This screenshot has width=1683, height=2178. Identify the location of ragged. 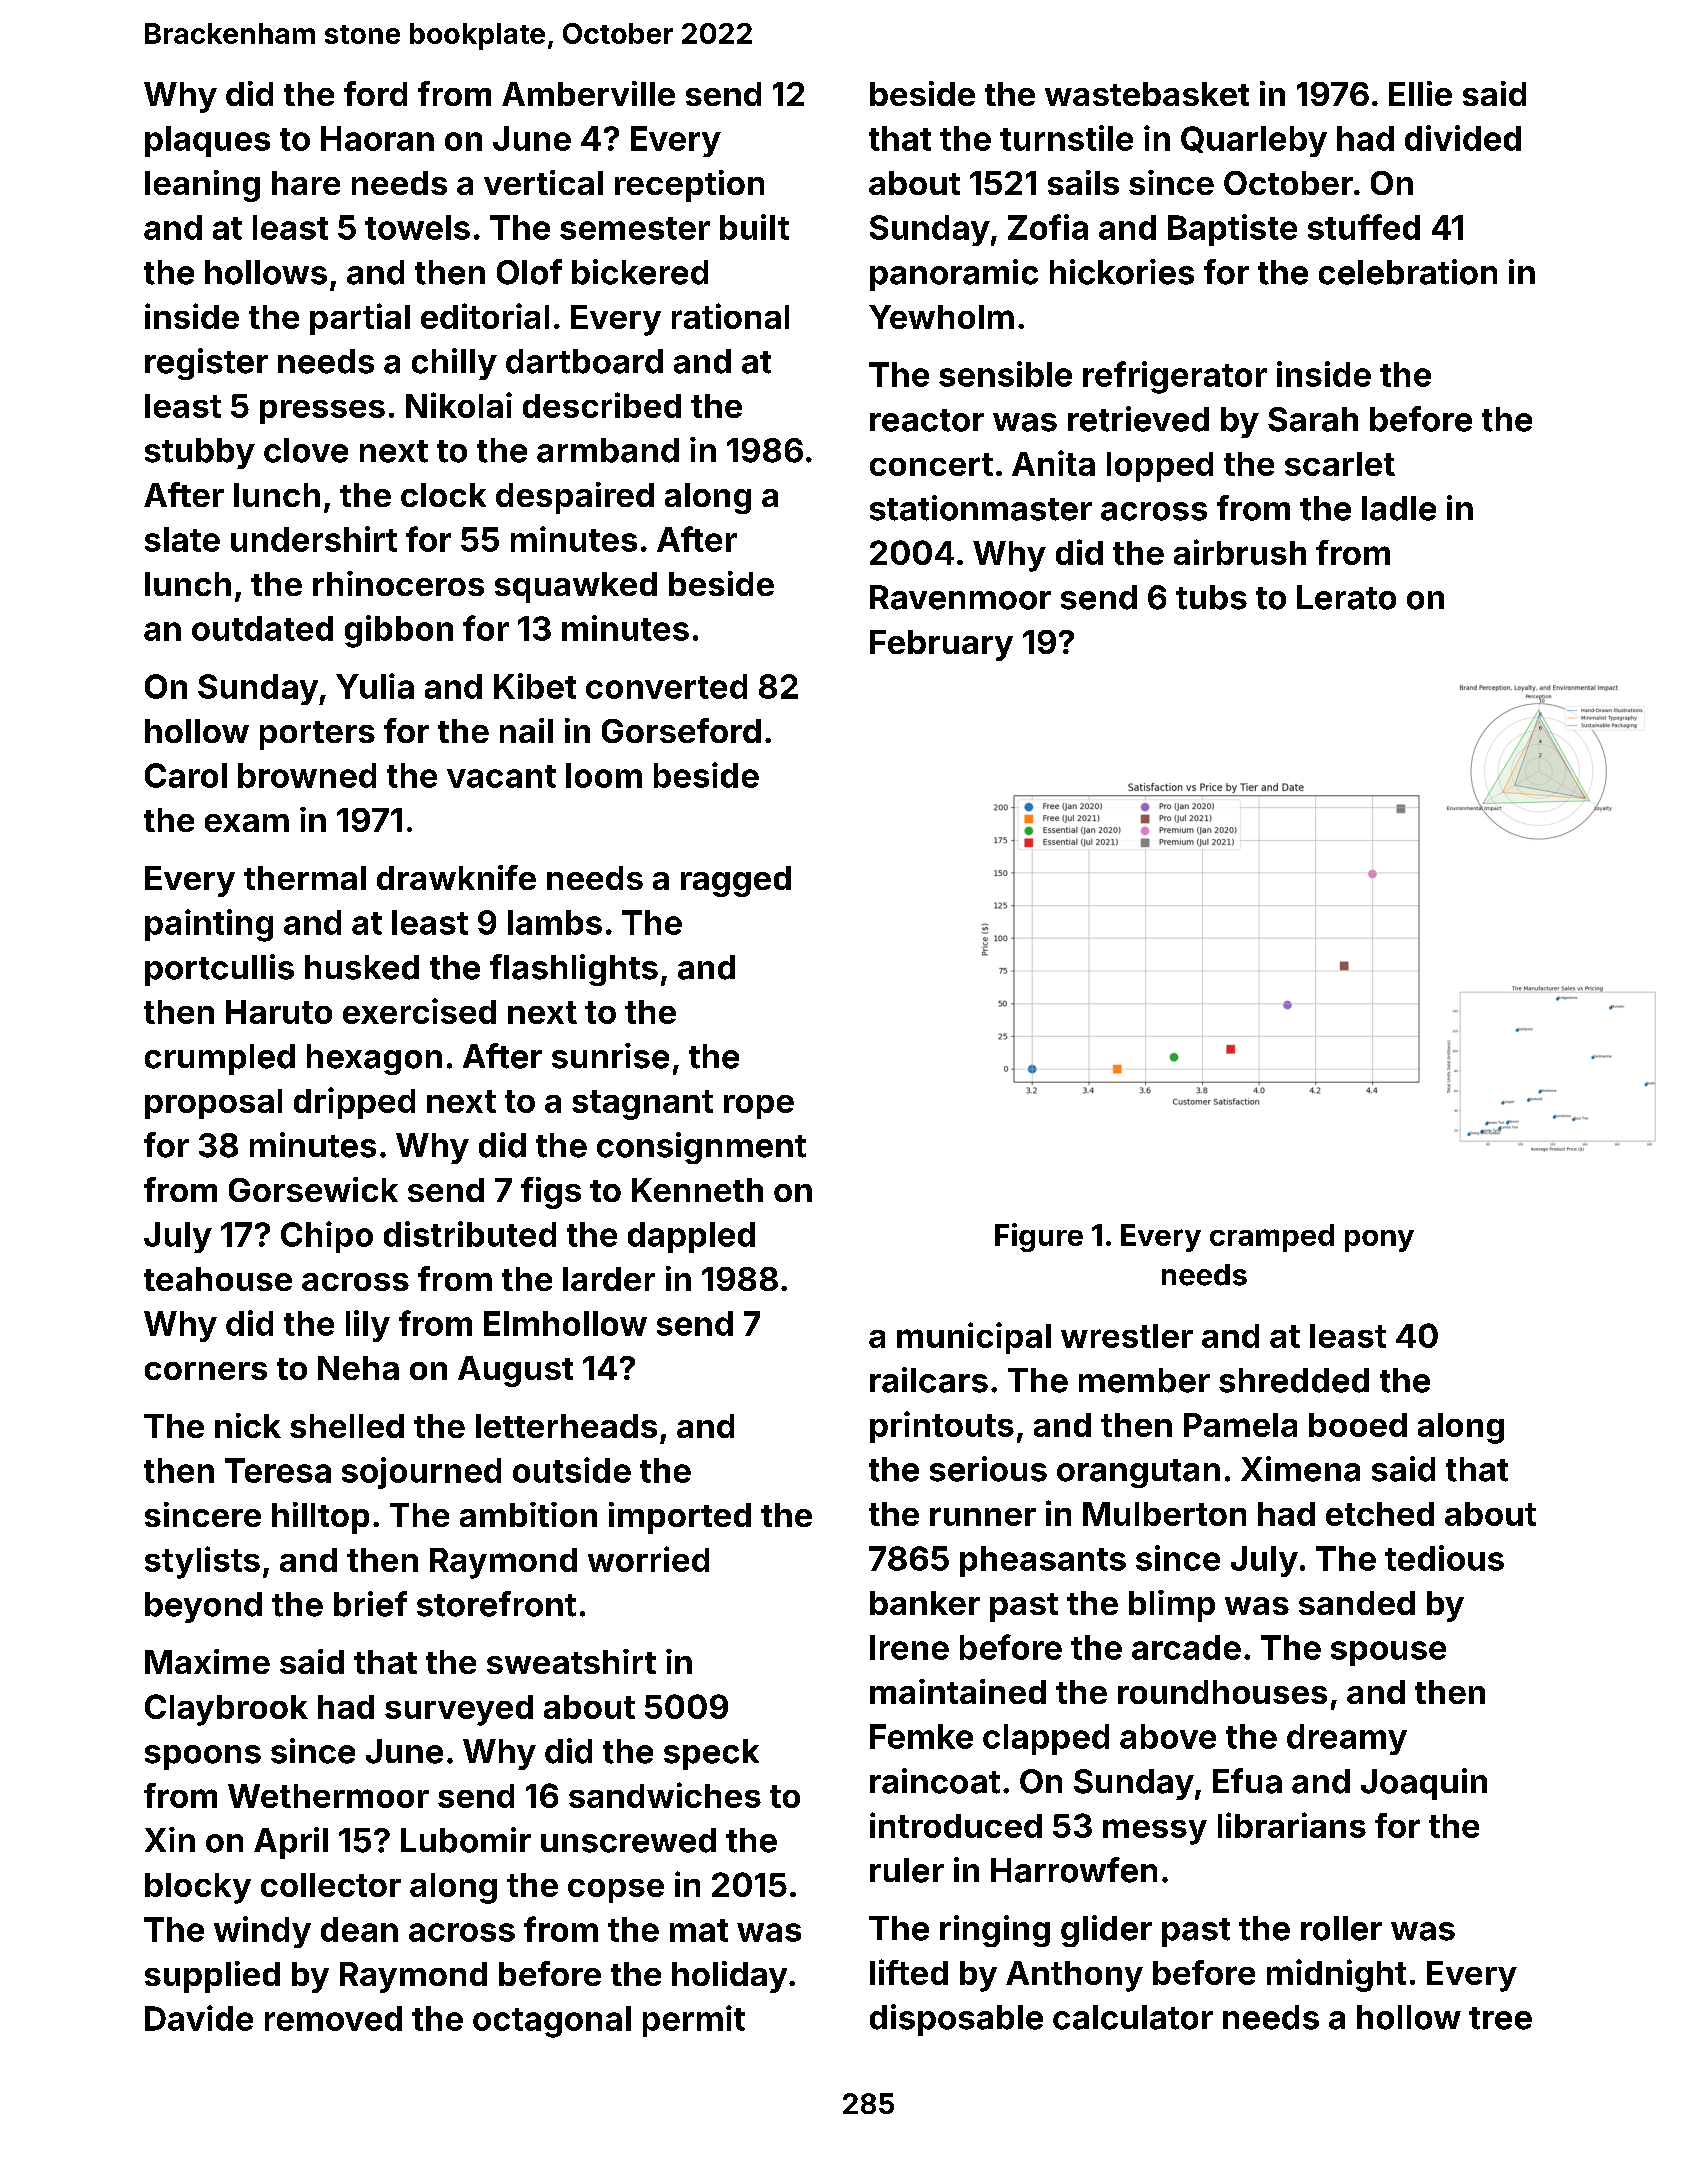
(736, 881).
